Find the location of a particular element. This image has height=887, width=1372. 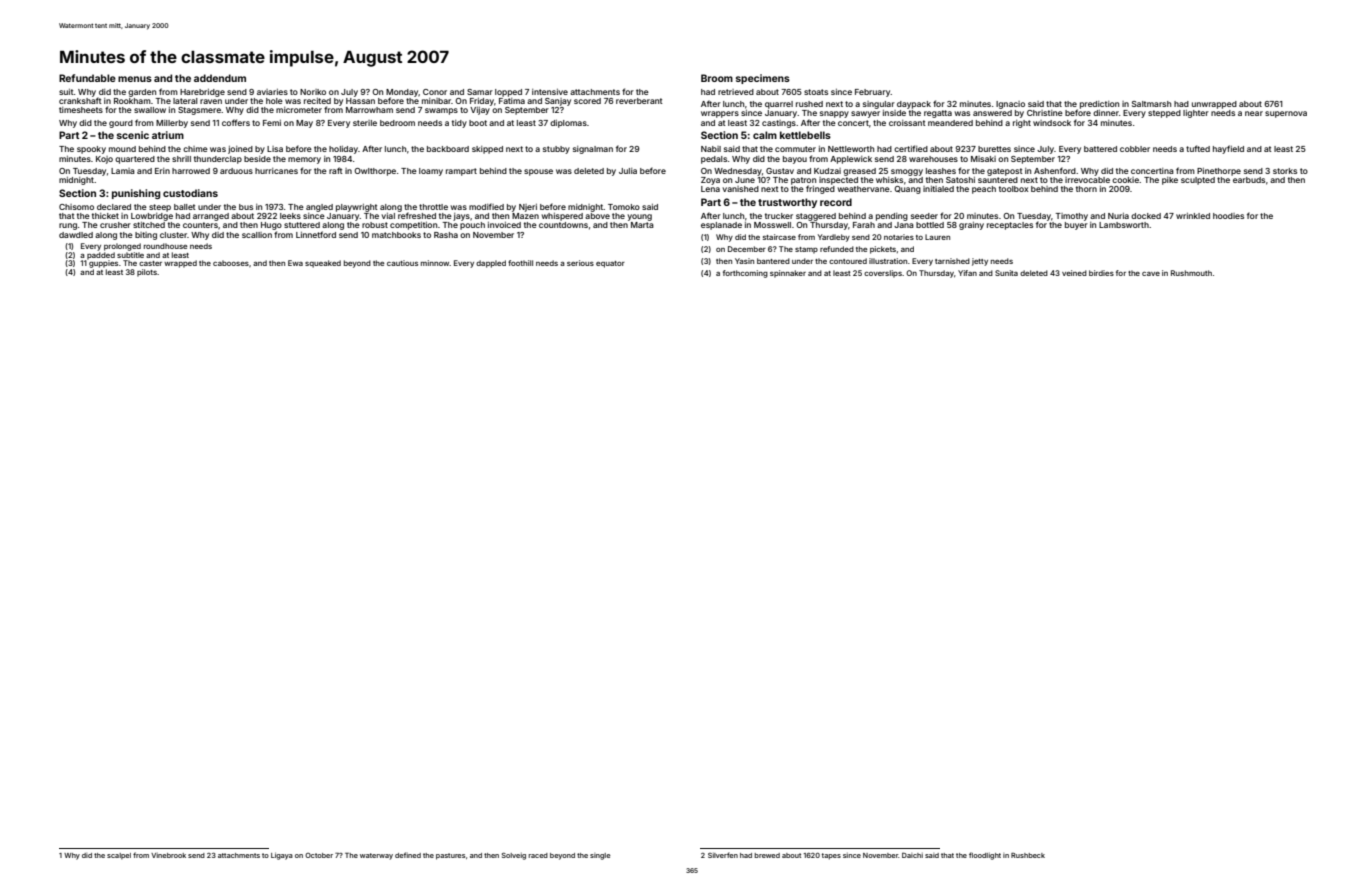

Noriko is located at coordinates (313, 92).
